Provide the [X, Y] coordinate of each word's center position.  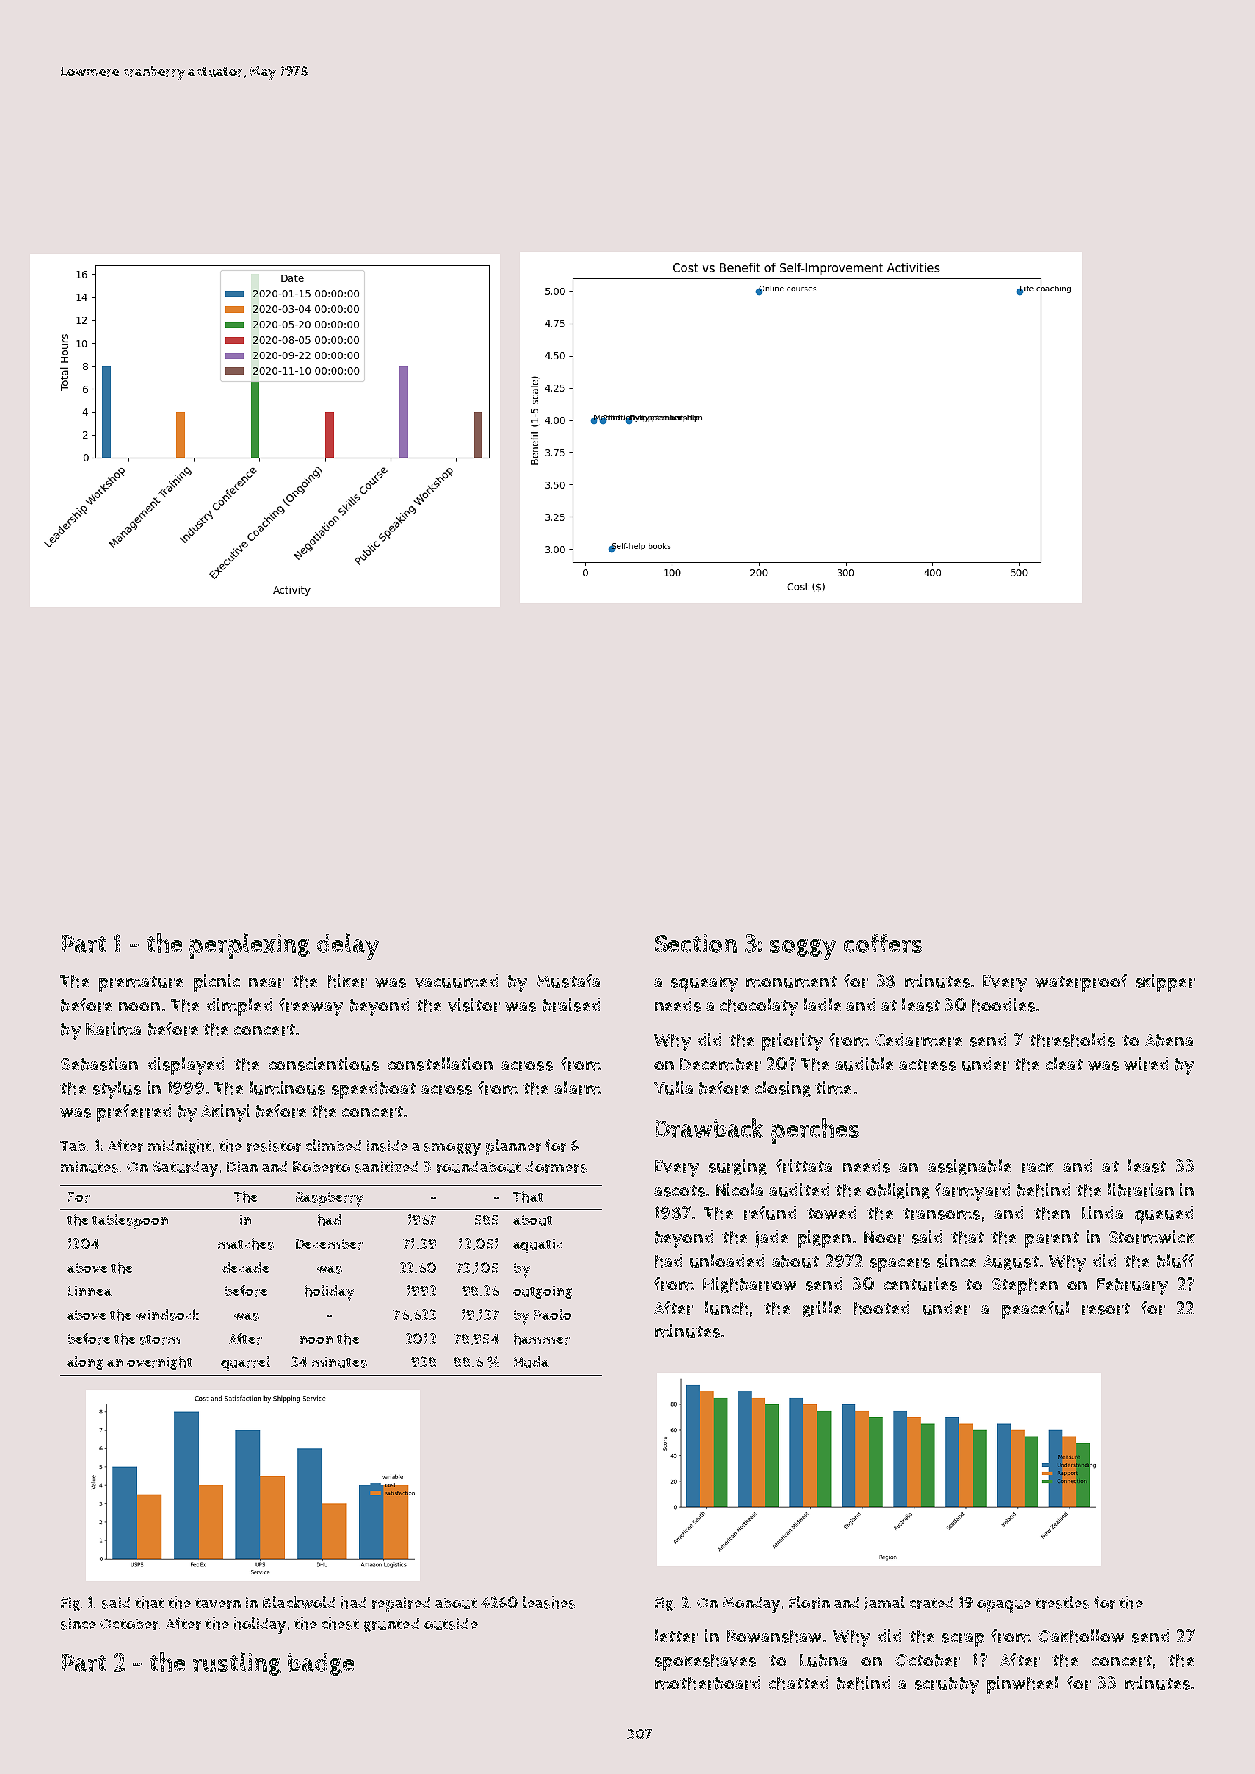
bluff [1175, 1261]
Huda [531, 1362]
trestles [1062, 1602]
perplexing [249, 946]
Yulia [673, 1088]
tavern [218, 1603]
